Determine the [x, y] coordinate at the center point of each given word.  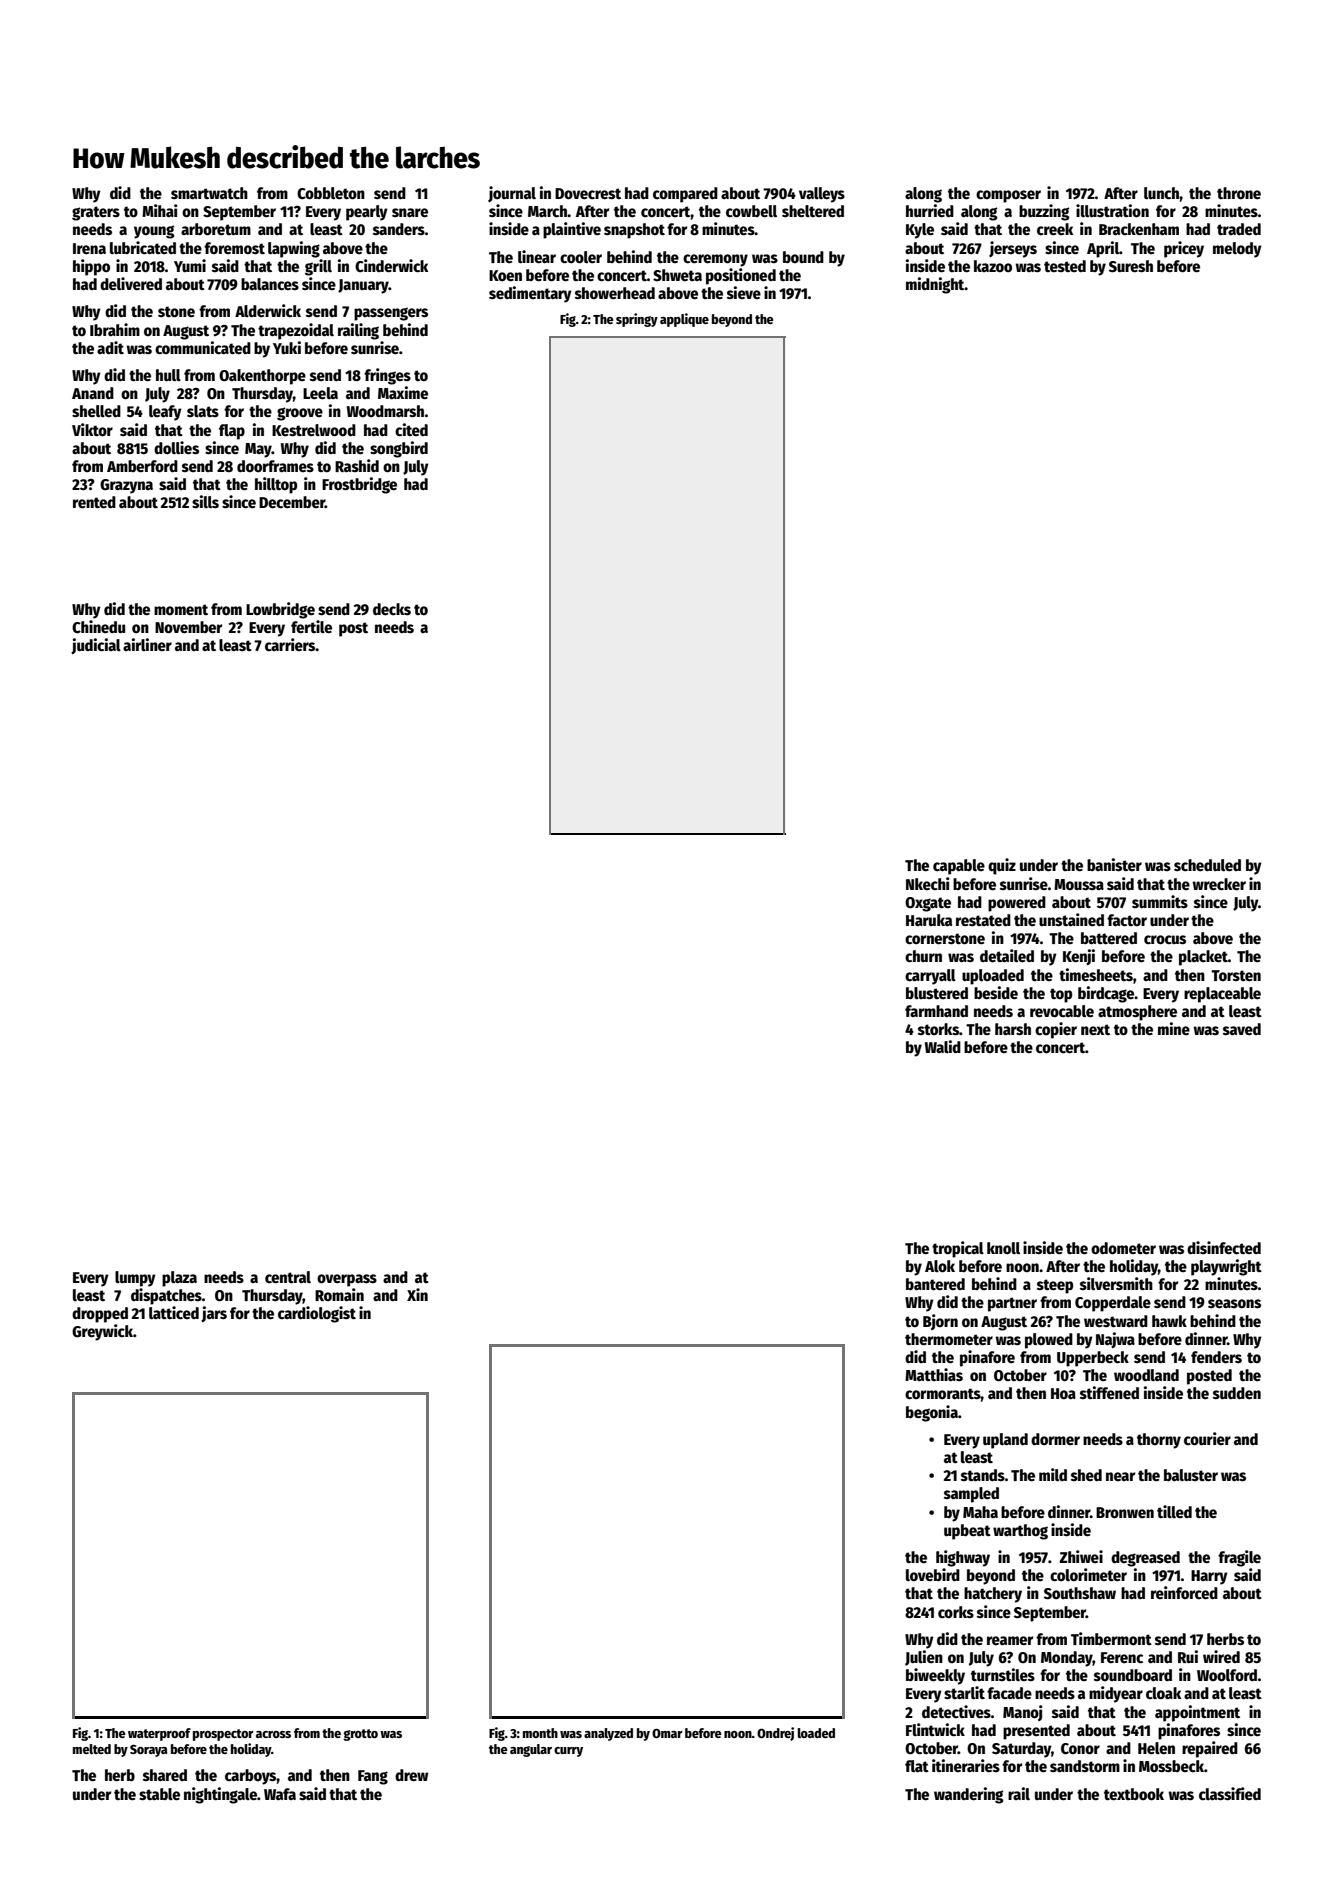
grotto [360, 1735]
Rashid [357, 465]
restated [983, 920]
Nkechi [928, 883]
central [288, 1277]
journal [512, 194]
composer [1008, 196]
